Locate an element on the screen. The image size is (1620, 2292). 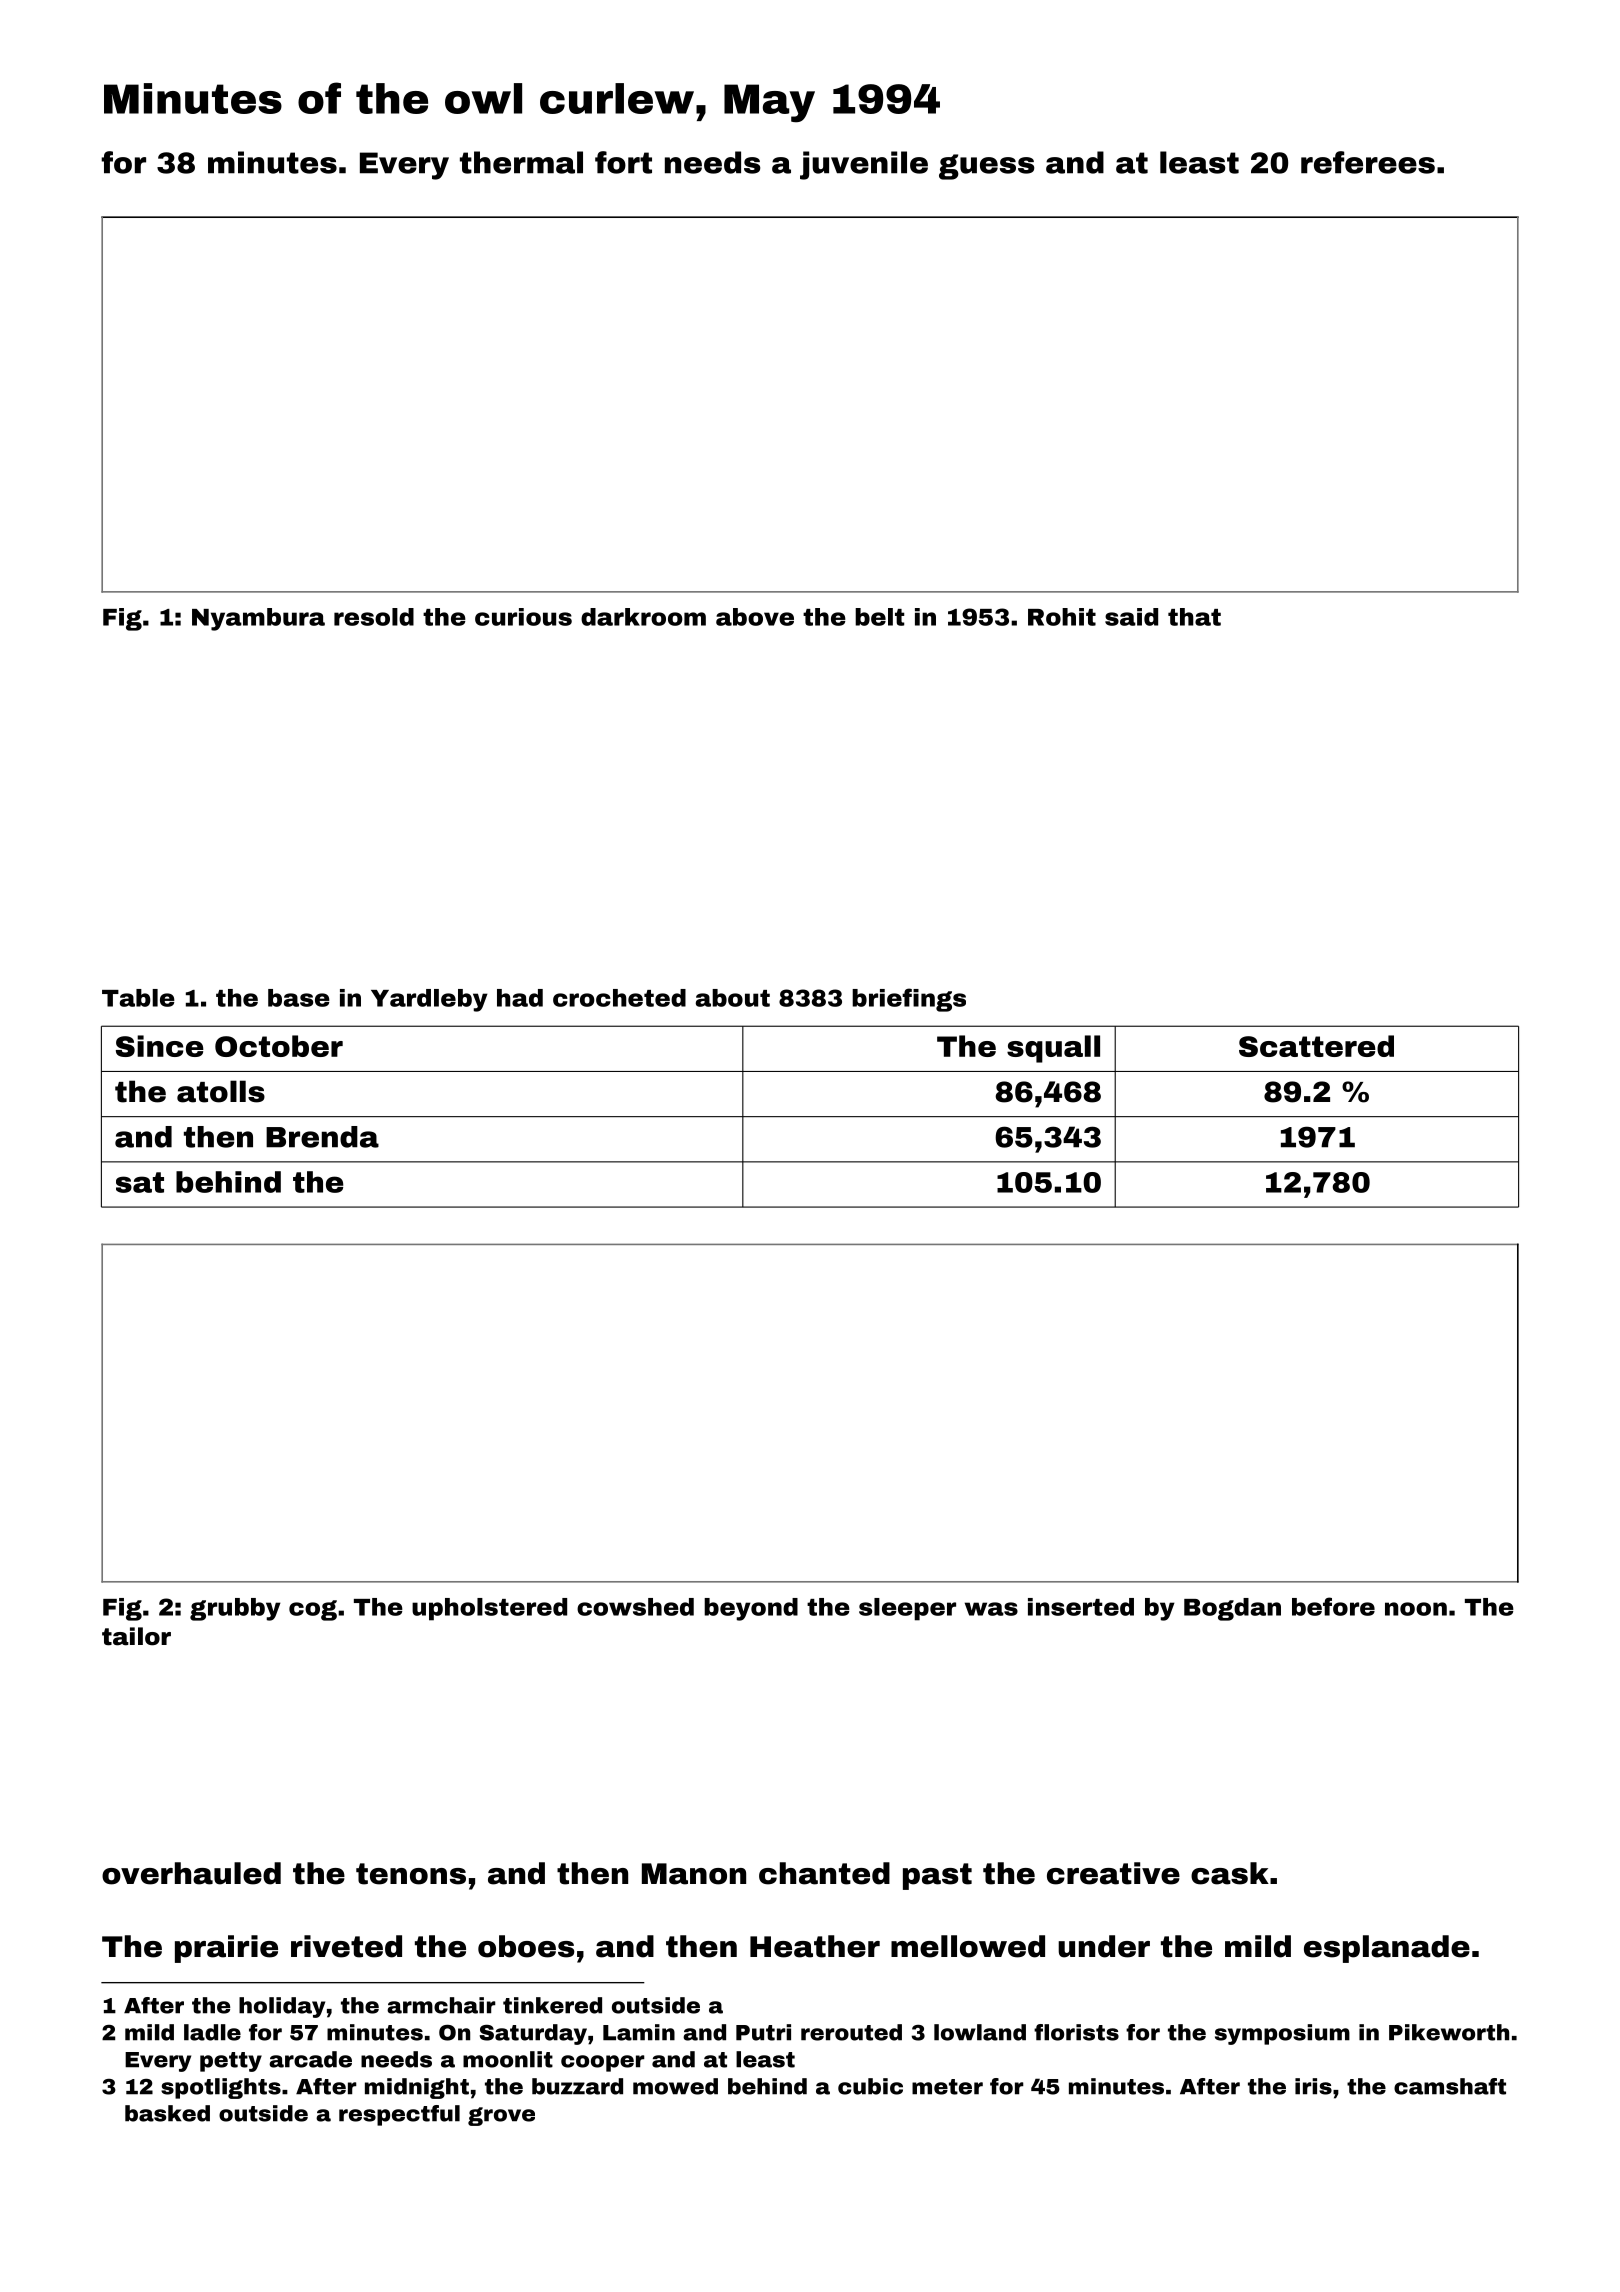
sleeper is located at coordinates (907, 1609).
